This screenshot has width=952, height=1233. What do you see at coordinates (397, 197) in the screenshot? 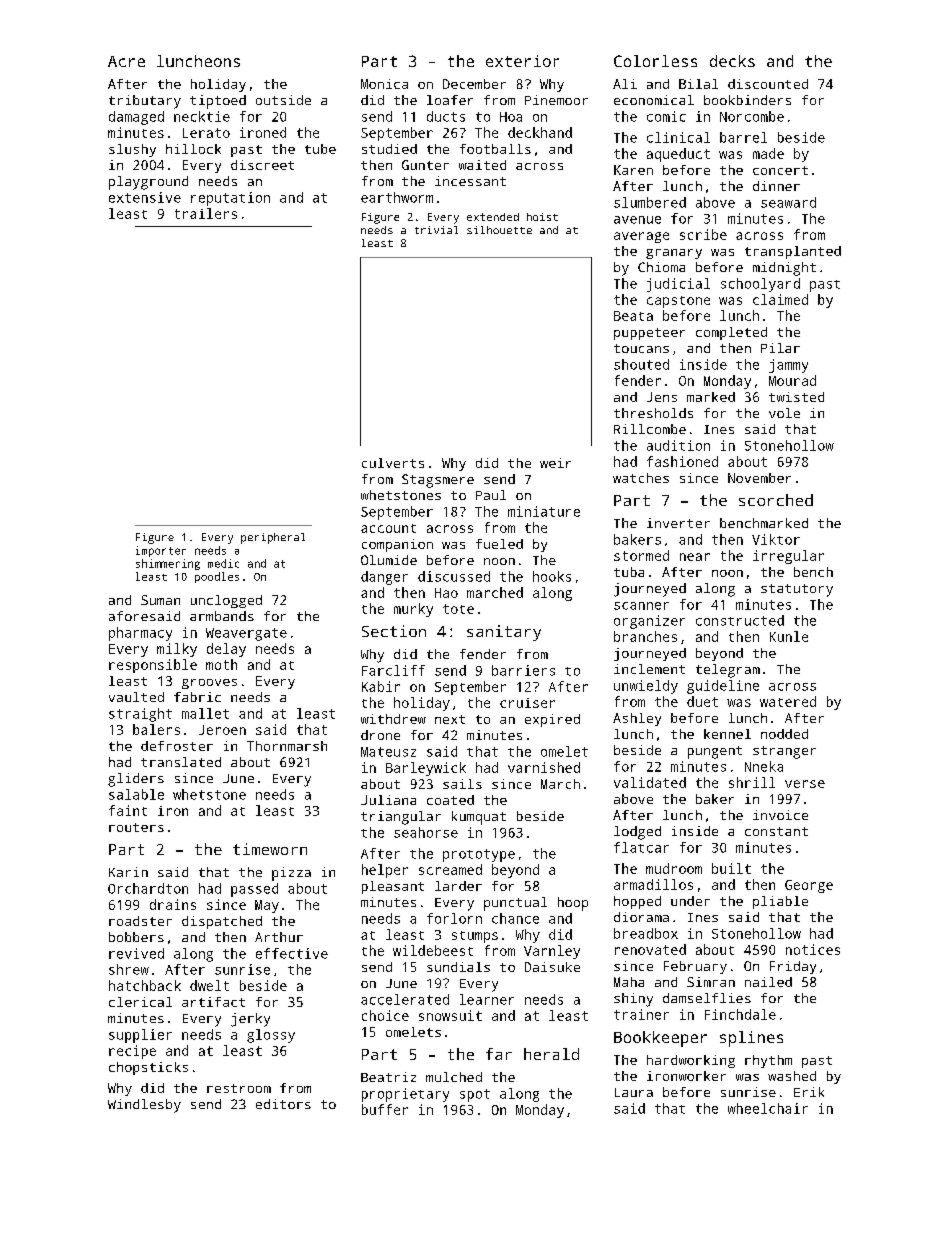
I see `earthworm` at bounding box center [397, 197].
